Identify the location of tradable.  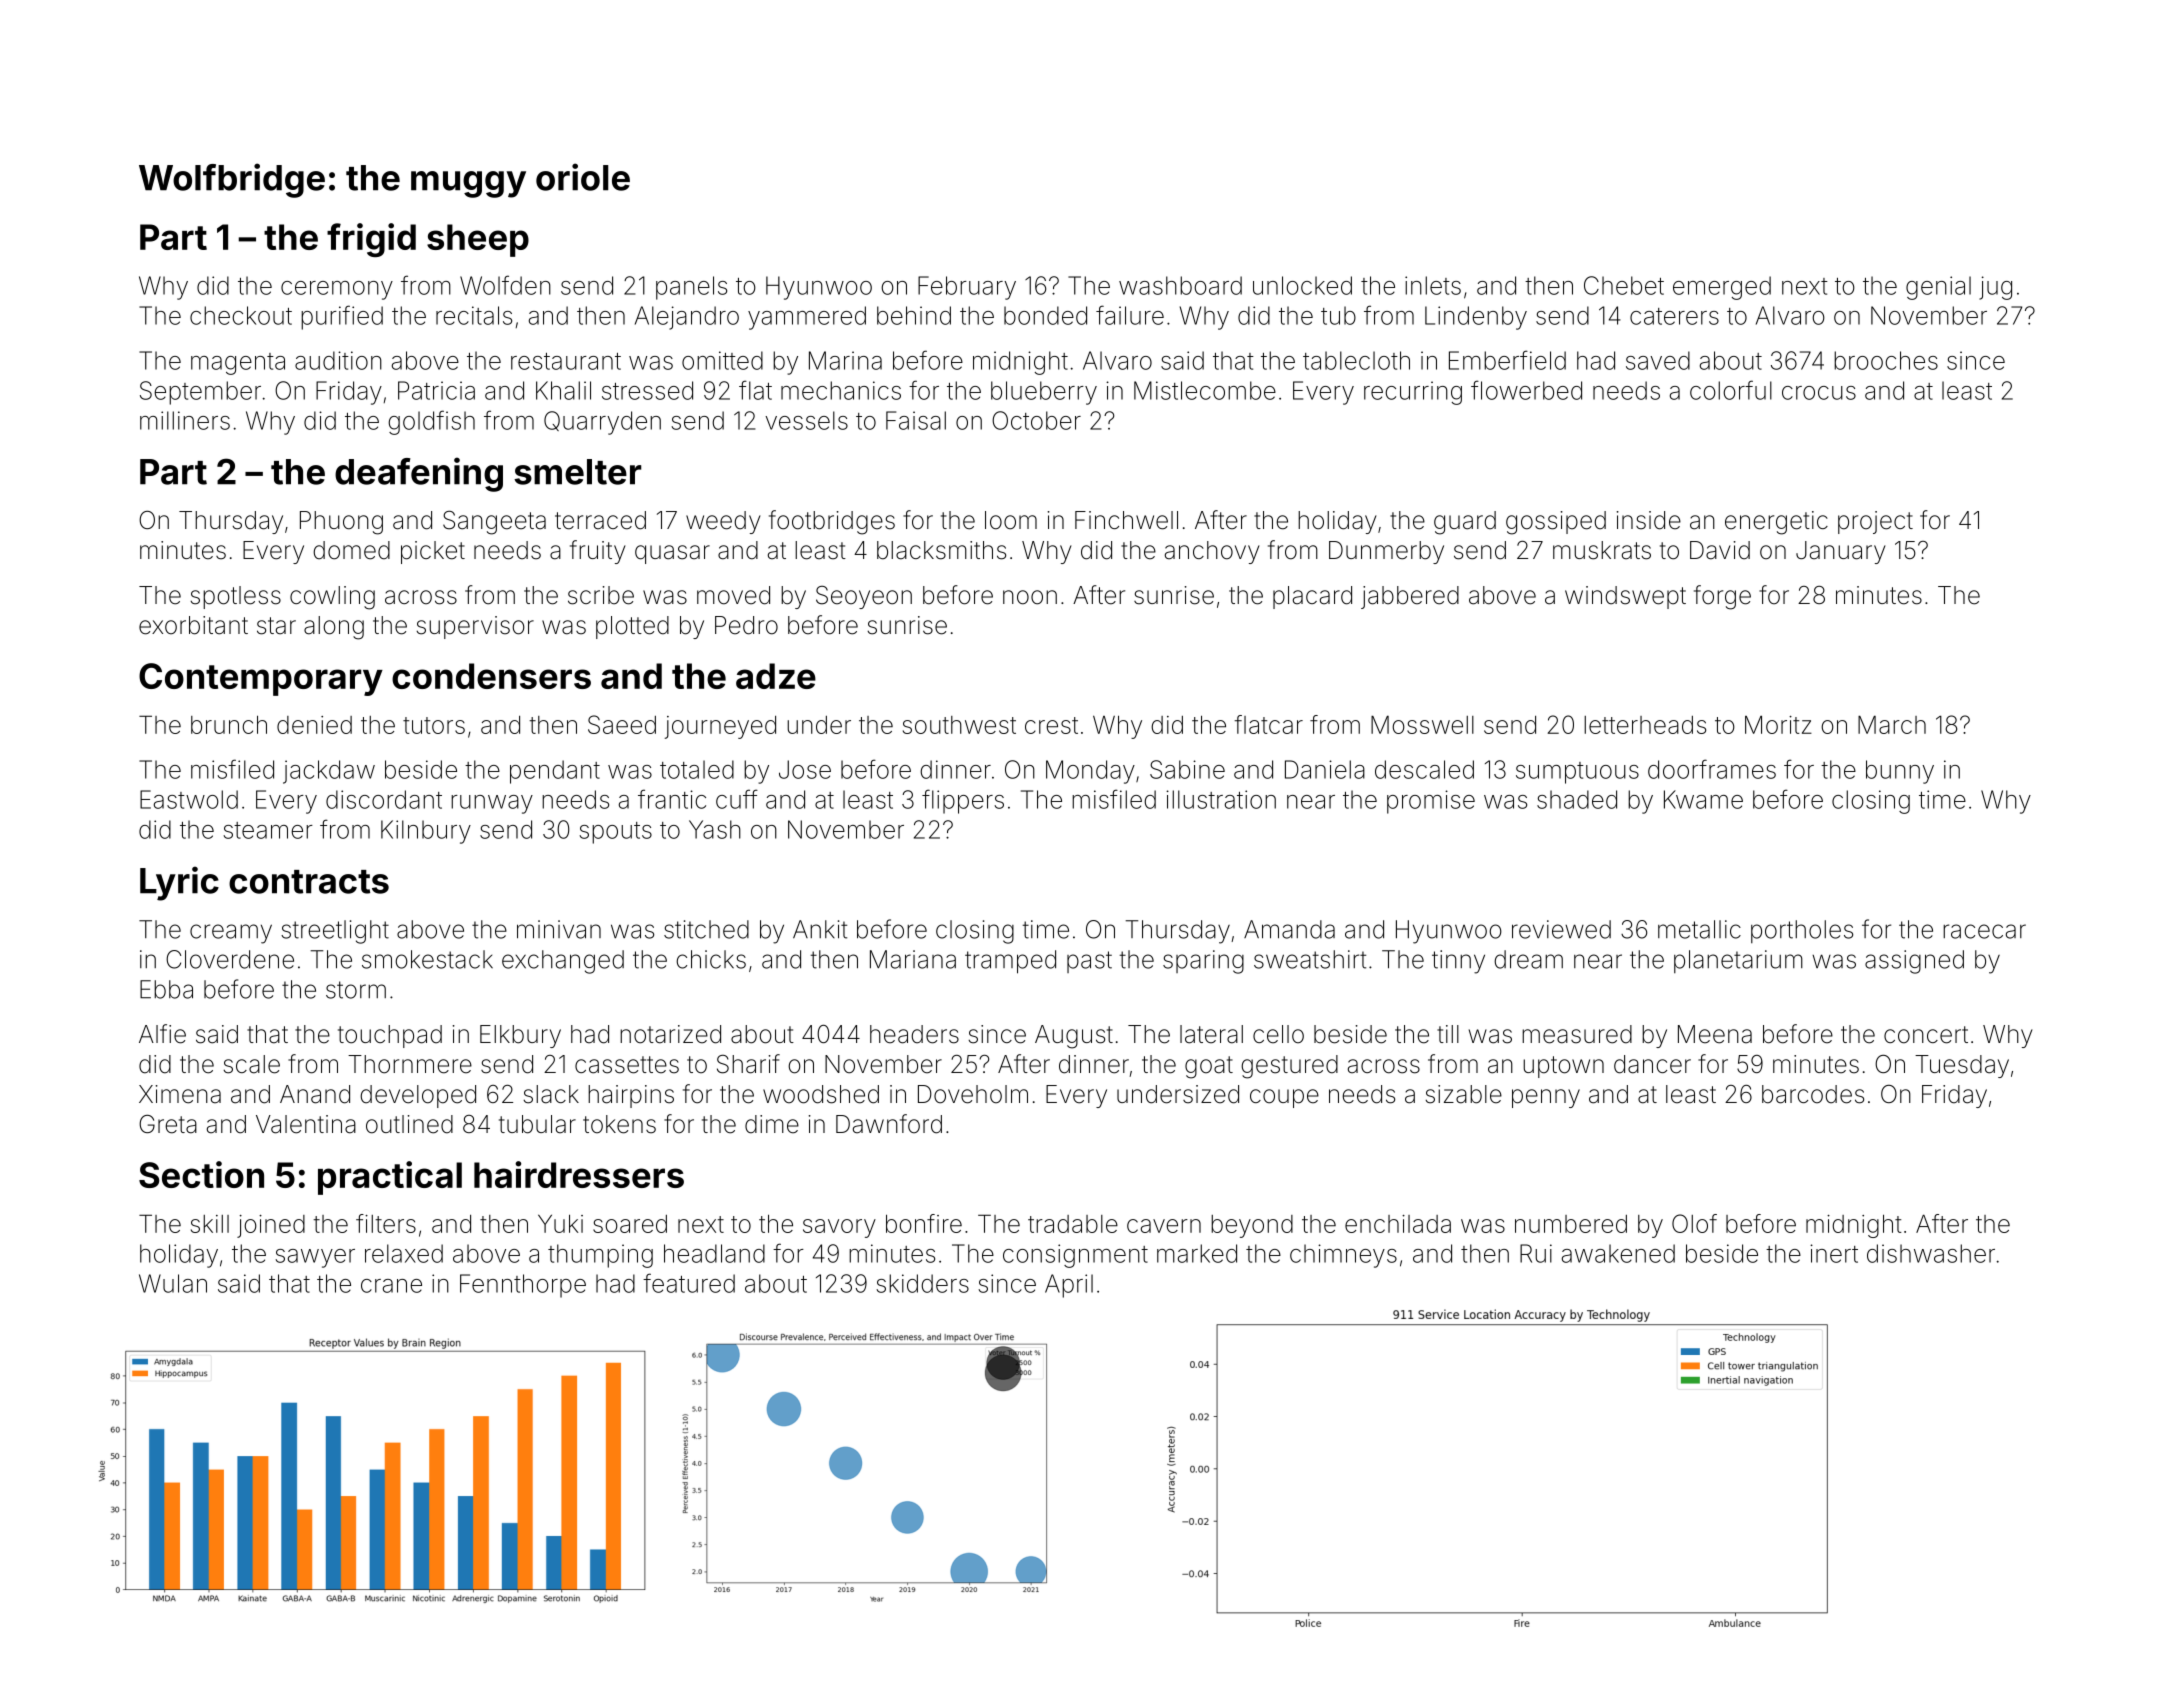
(1073, 1224).
